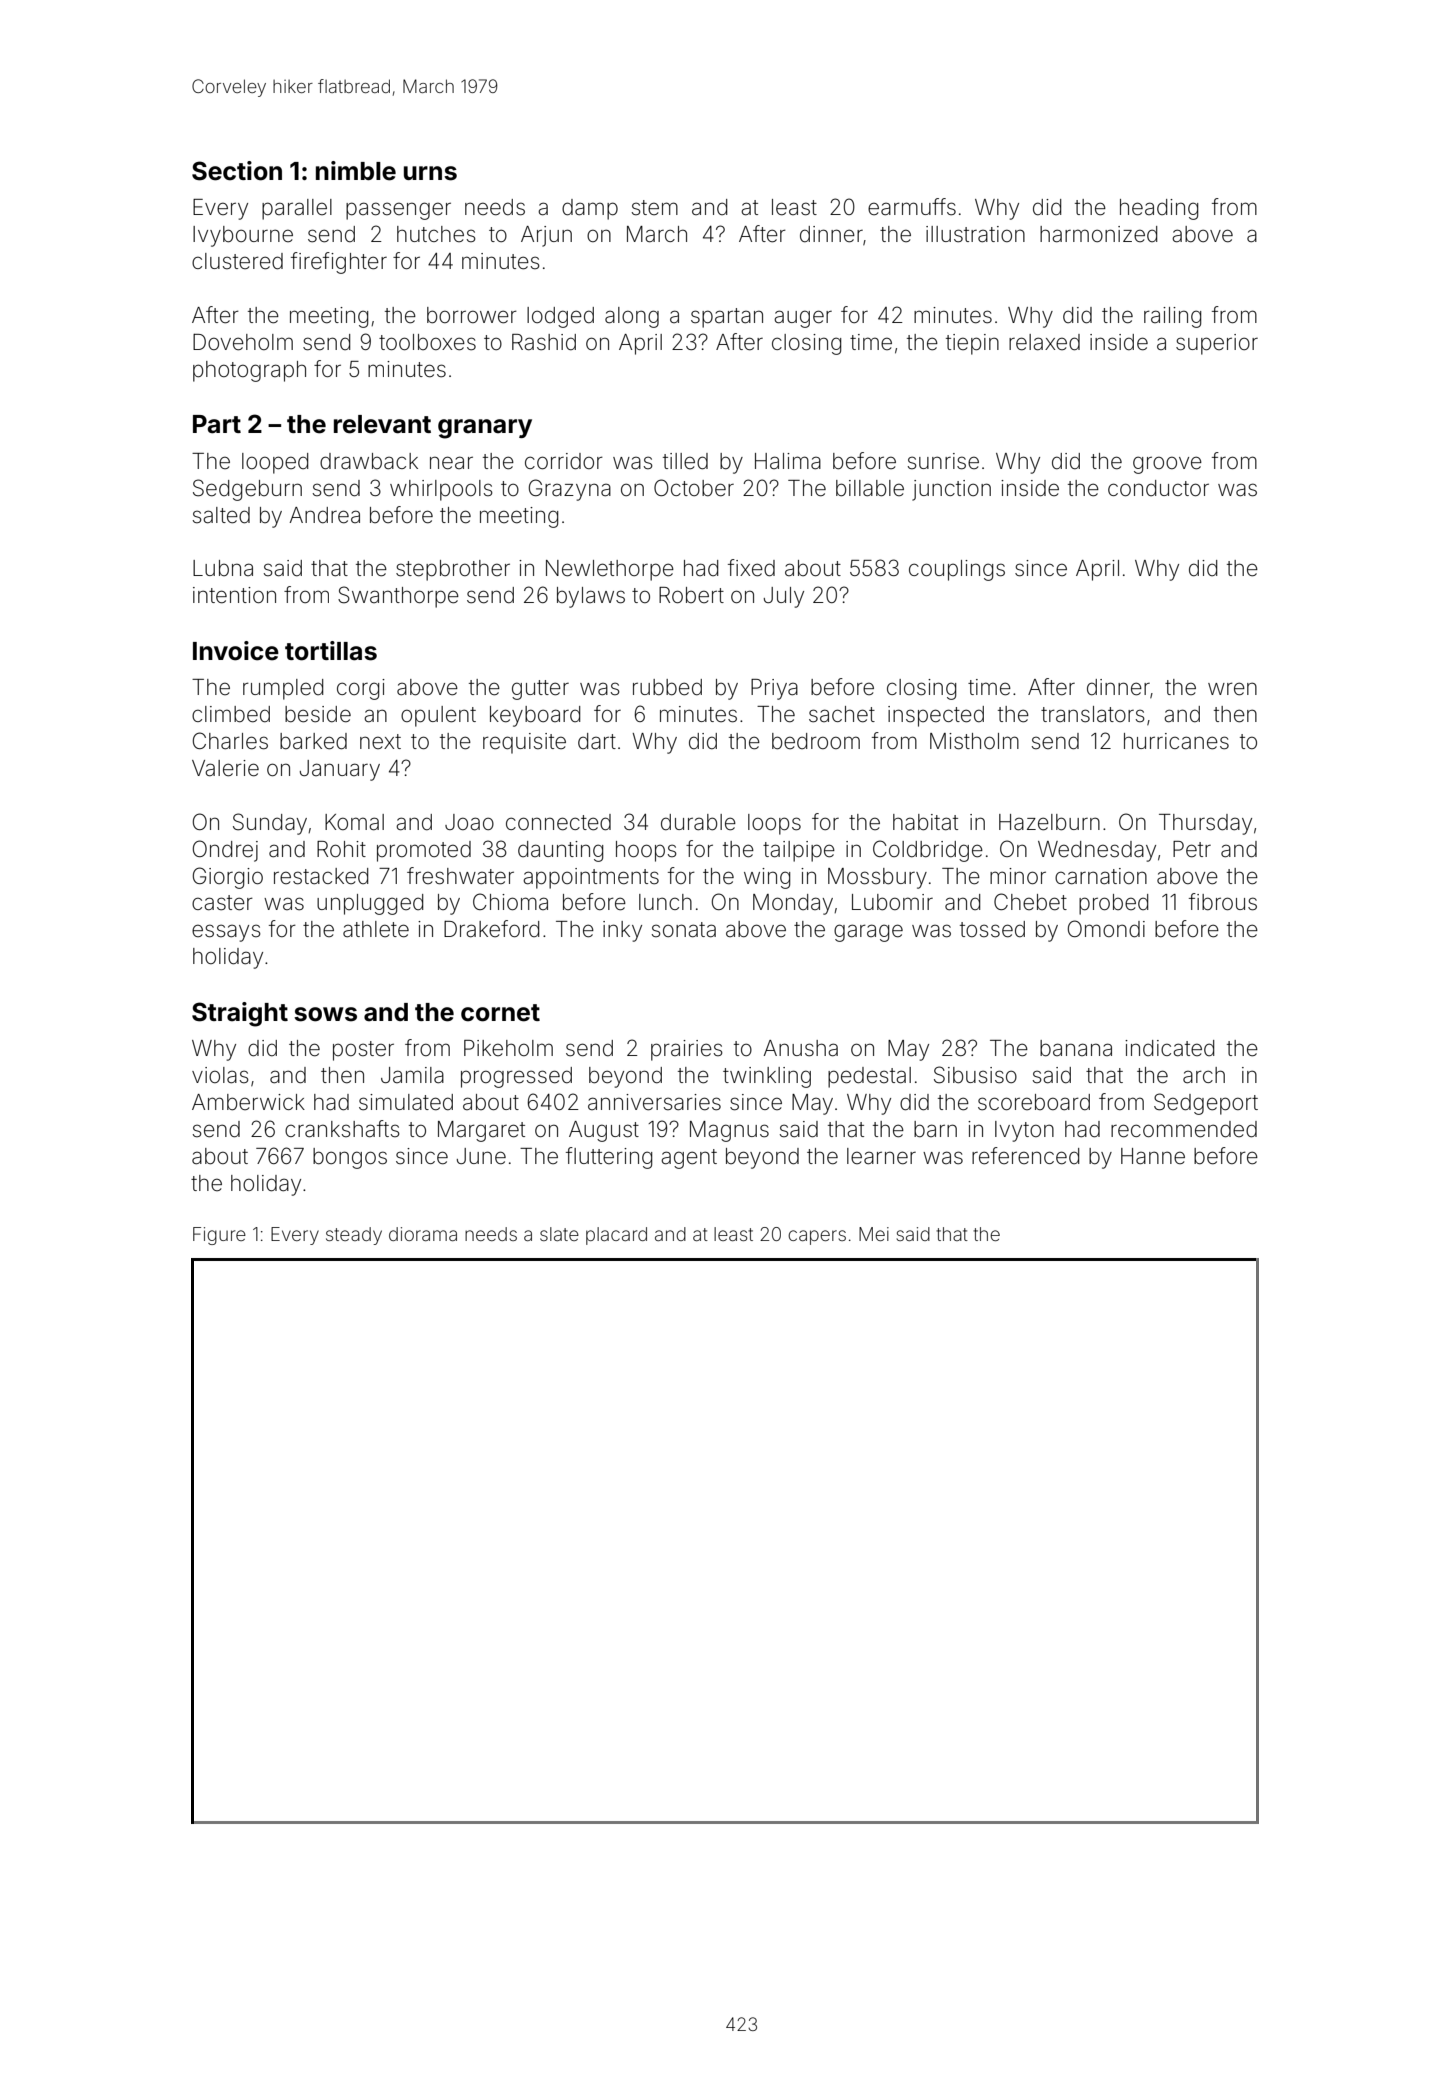  What do you see at coordinates (992, 929) in the image?
I see `tossed` at bounding box center [992, 929].
